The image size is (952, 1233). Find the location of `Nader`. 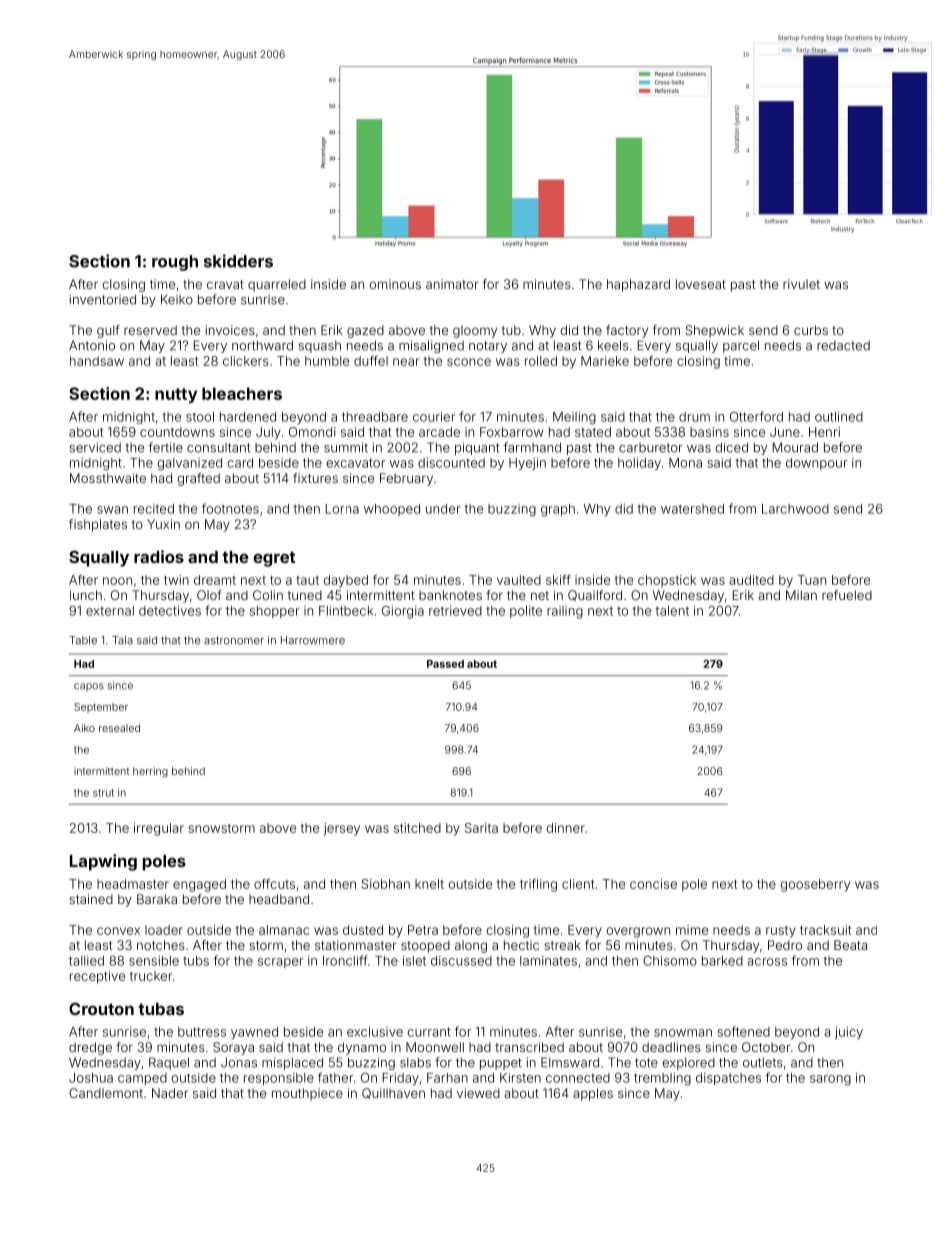

Nader is located at coordinates (170, 1093).
